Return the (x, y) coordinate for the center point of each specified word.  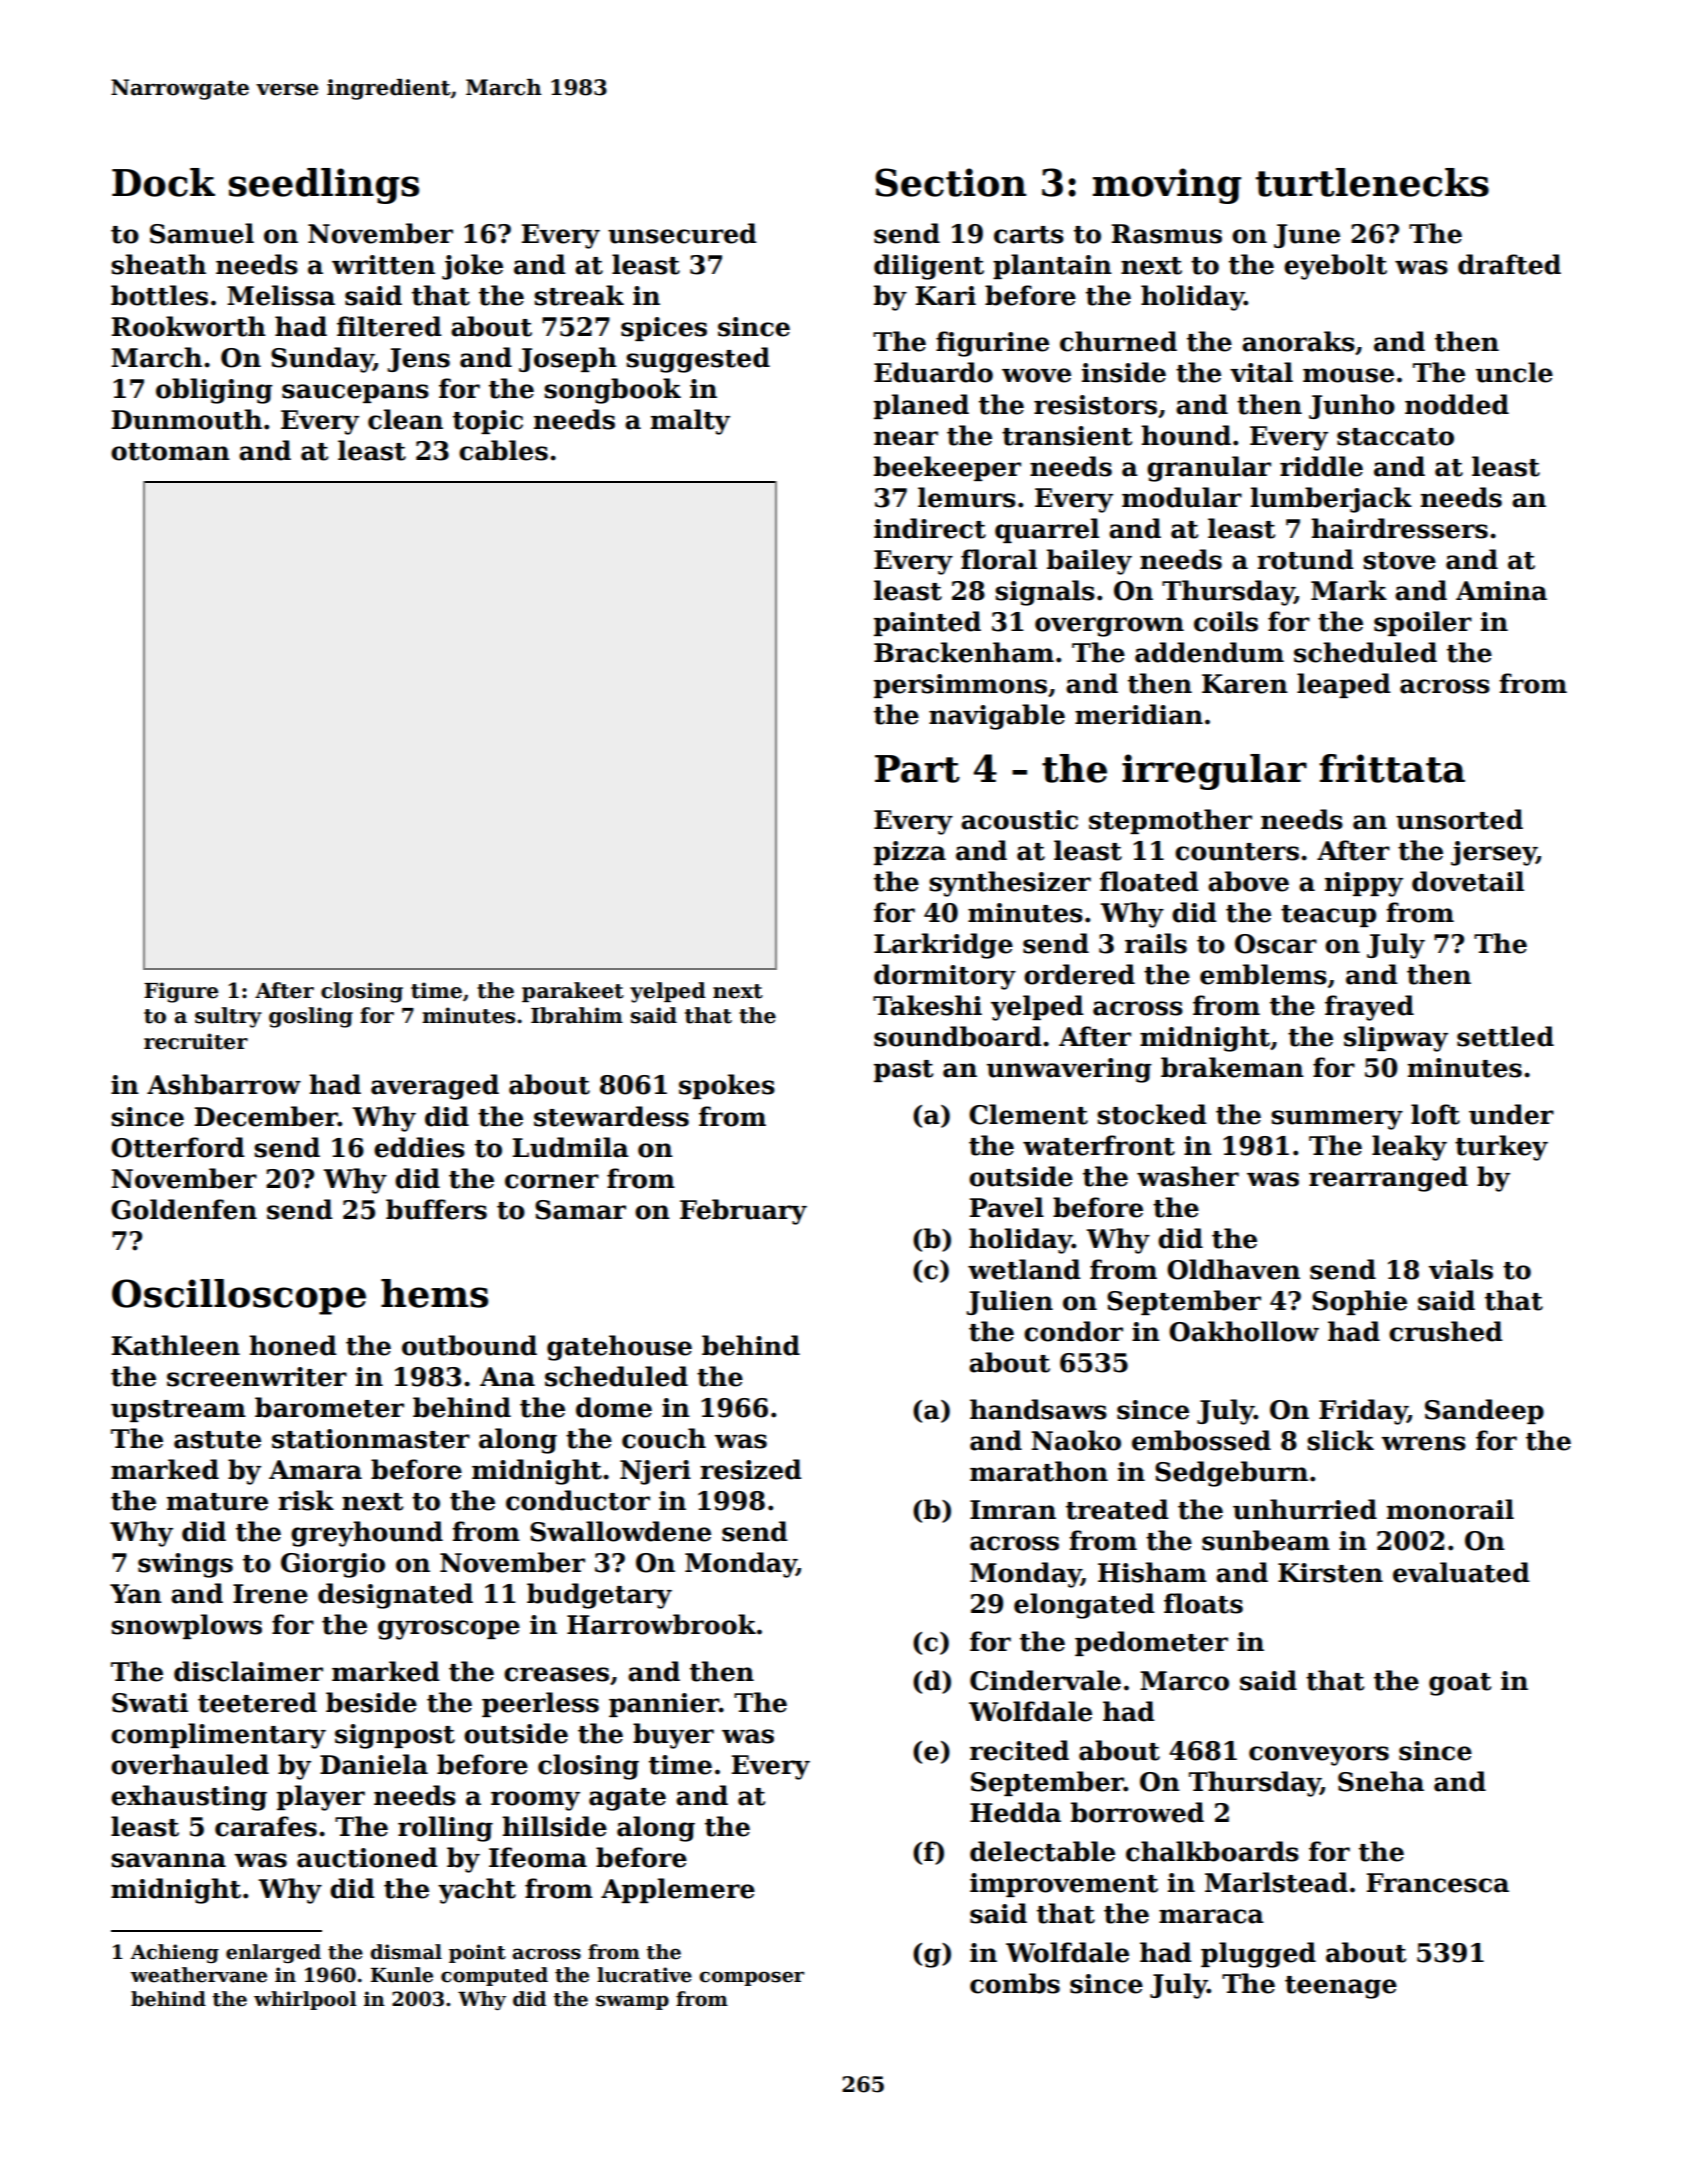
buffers (436, 1209)
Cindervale (1045, 1680)
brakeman (1232, 1067)
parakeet (573, 992)
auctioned (367, 1857)
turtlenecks (1372, 182)
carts (1029, 235)
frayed (1369, 1008)
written (383, 265)
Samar (580, 1210)
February (743, 1212)
